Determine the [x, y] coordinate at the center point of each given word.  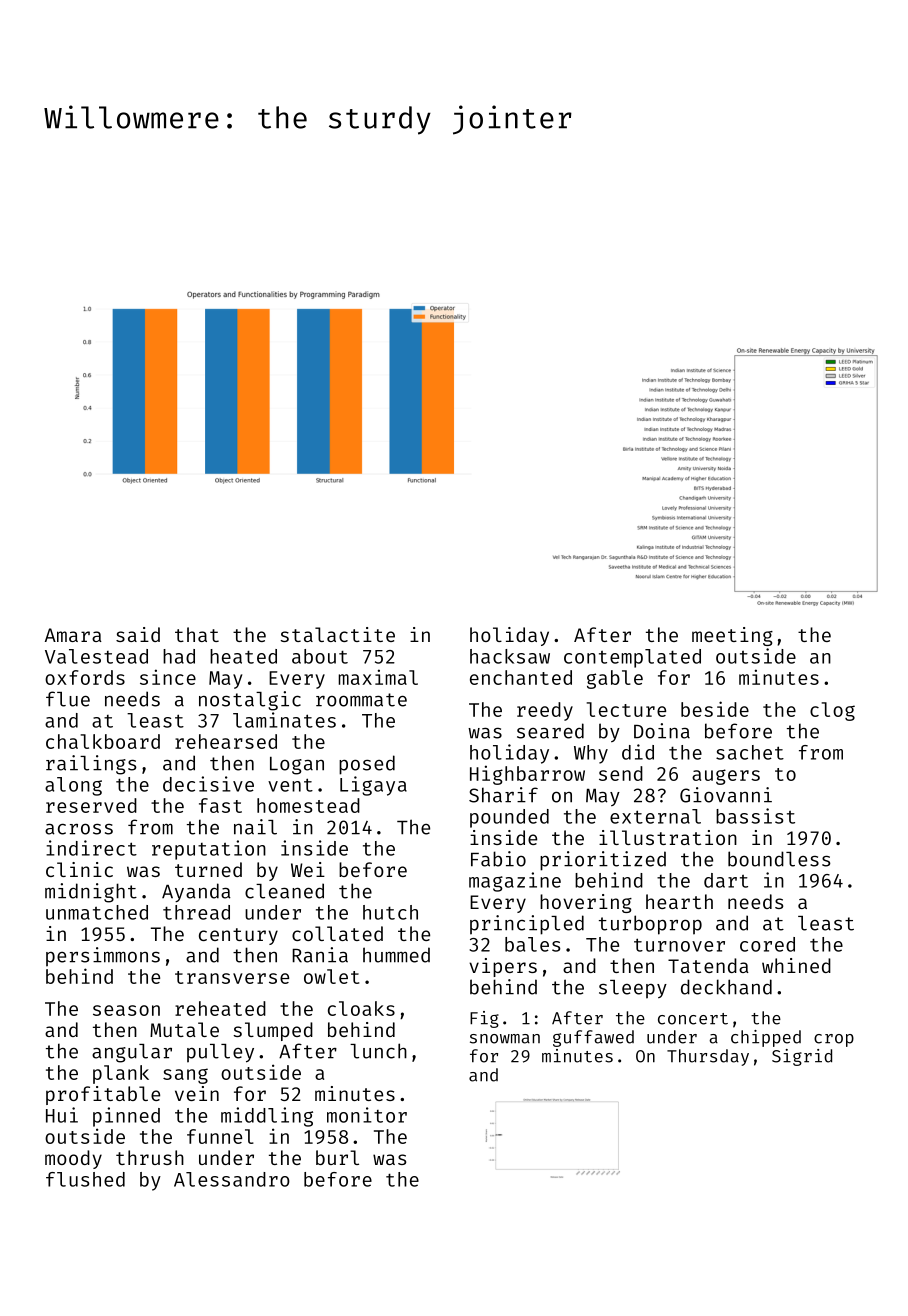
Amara [73, 635]
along [73, 786]
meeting [732, 636]
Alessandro [232, 1179]
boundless [779, 859]
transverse [232, 977]
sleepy [633, 989]
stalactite [337, 634]
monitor [367, 1115]
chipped [766, 1038]
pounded [509, 818]
